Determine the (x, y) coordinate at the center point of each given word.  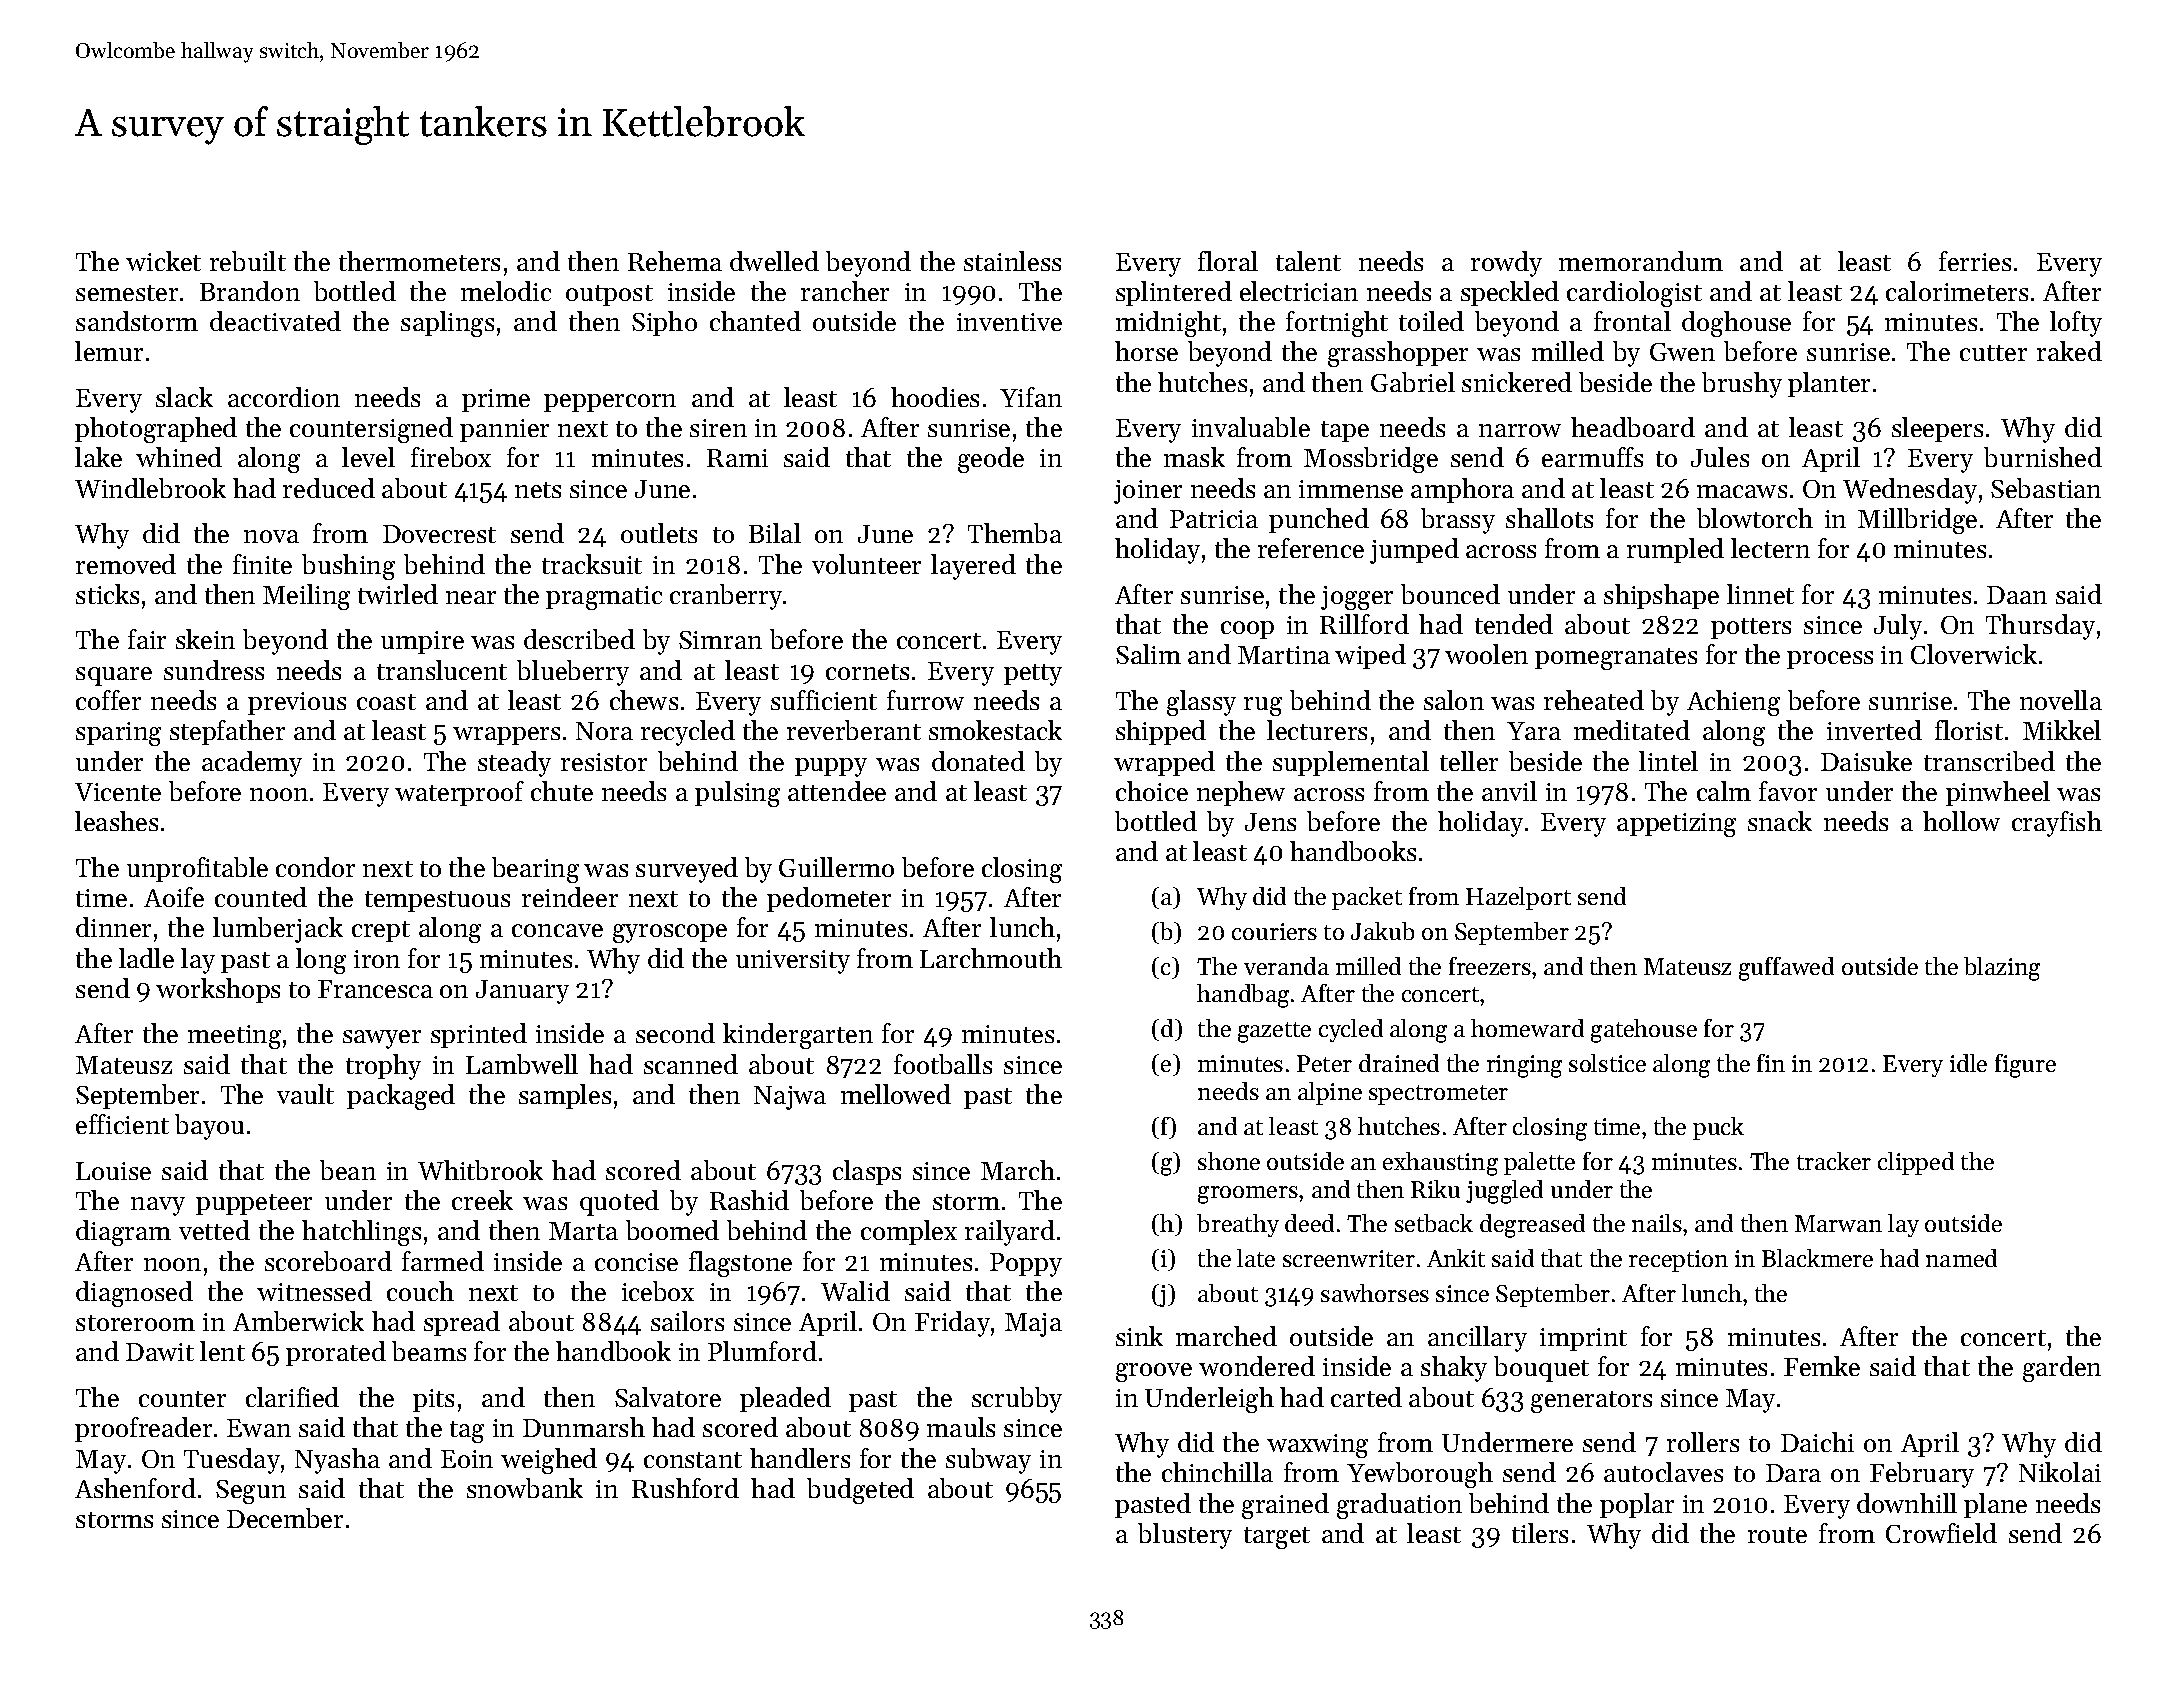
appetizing (1676, 825)
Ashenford (135, 1488)
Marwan (1838, 1223)
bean (348, 1170)
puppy (831, 767)
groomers (1248, 1195)
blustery (1185, 1536)
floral (1228, 261)
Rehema (675, 261)
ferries (1975, 261)
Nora (604, 731)
